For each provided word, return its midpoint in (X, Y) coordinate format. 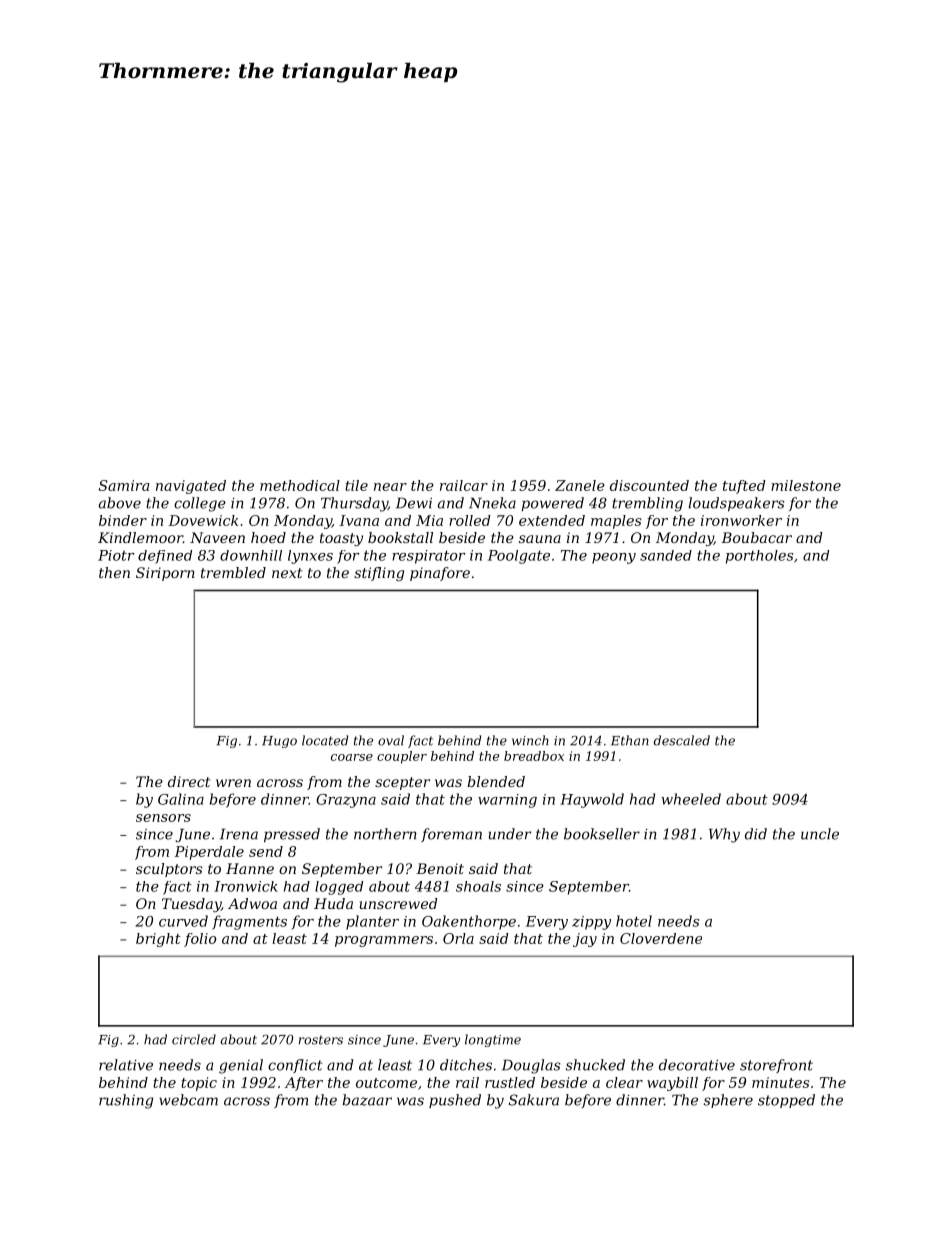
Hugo (279, 742)
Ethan (630, 740)
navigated (191, 487)
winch (530, 740)
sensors (163, 818)
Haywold (592, 800)
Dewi (414, 503)
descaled (682, 740)
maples (616, 522)
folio (200, 940)
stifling (379, 574)
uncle (820, 834)
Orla (458, 938)
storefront (776, 1066)
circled (194, 1039)
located (325, 740)
